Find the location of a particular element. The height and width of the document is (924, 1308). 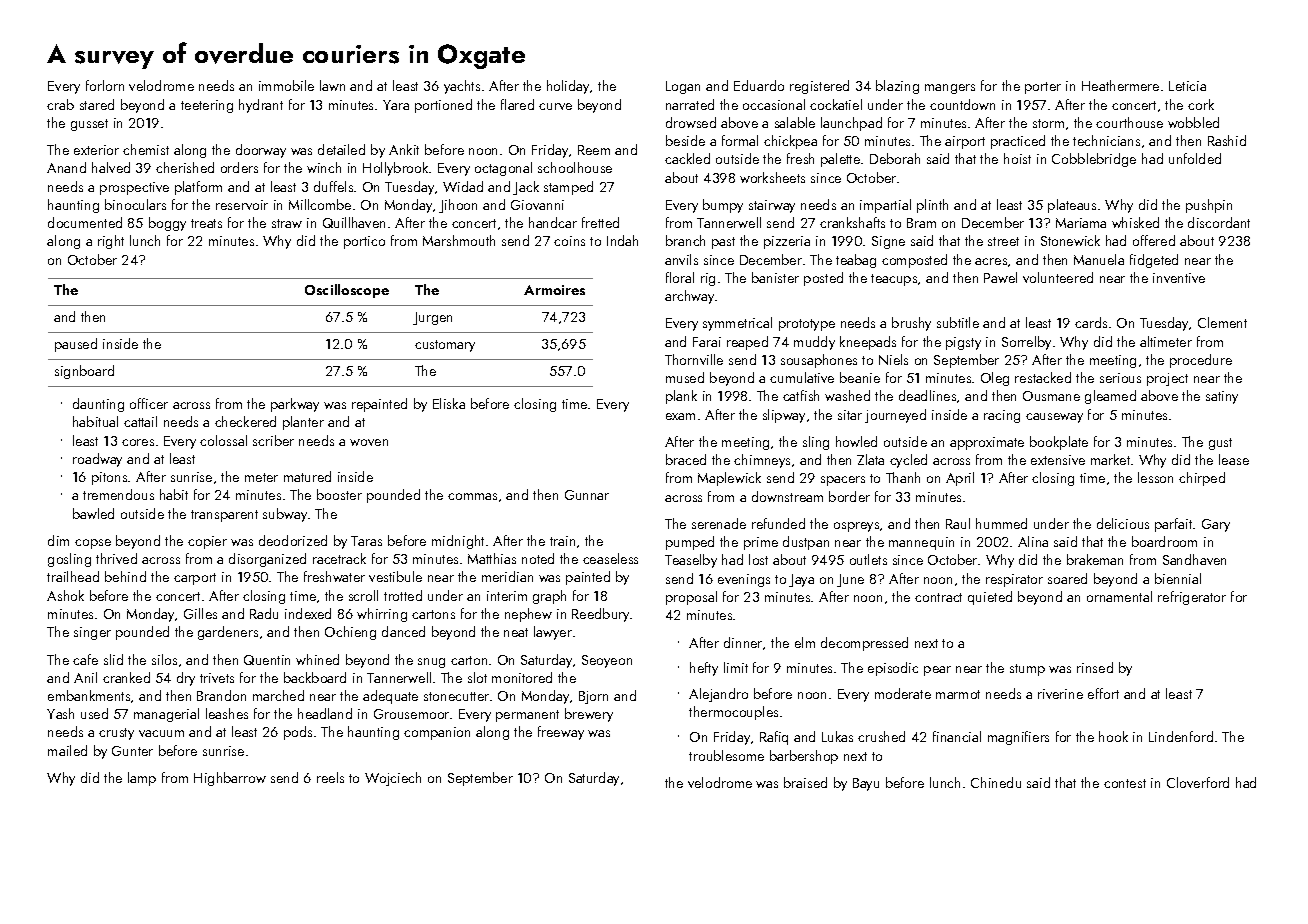

immobile is located at coordinates (286, 85).
